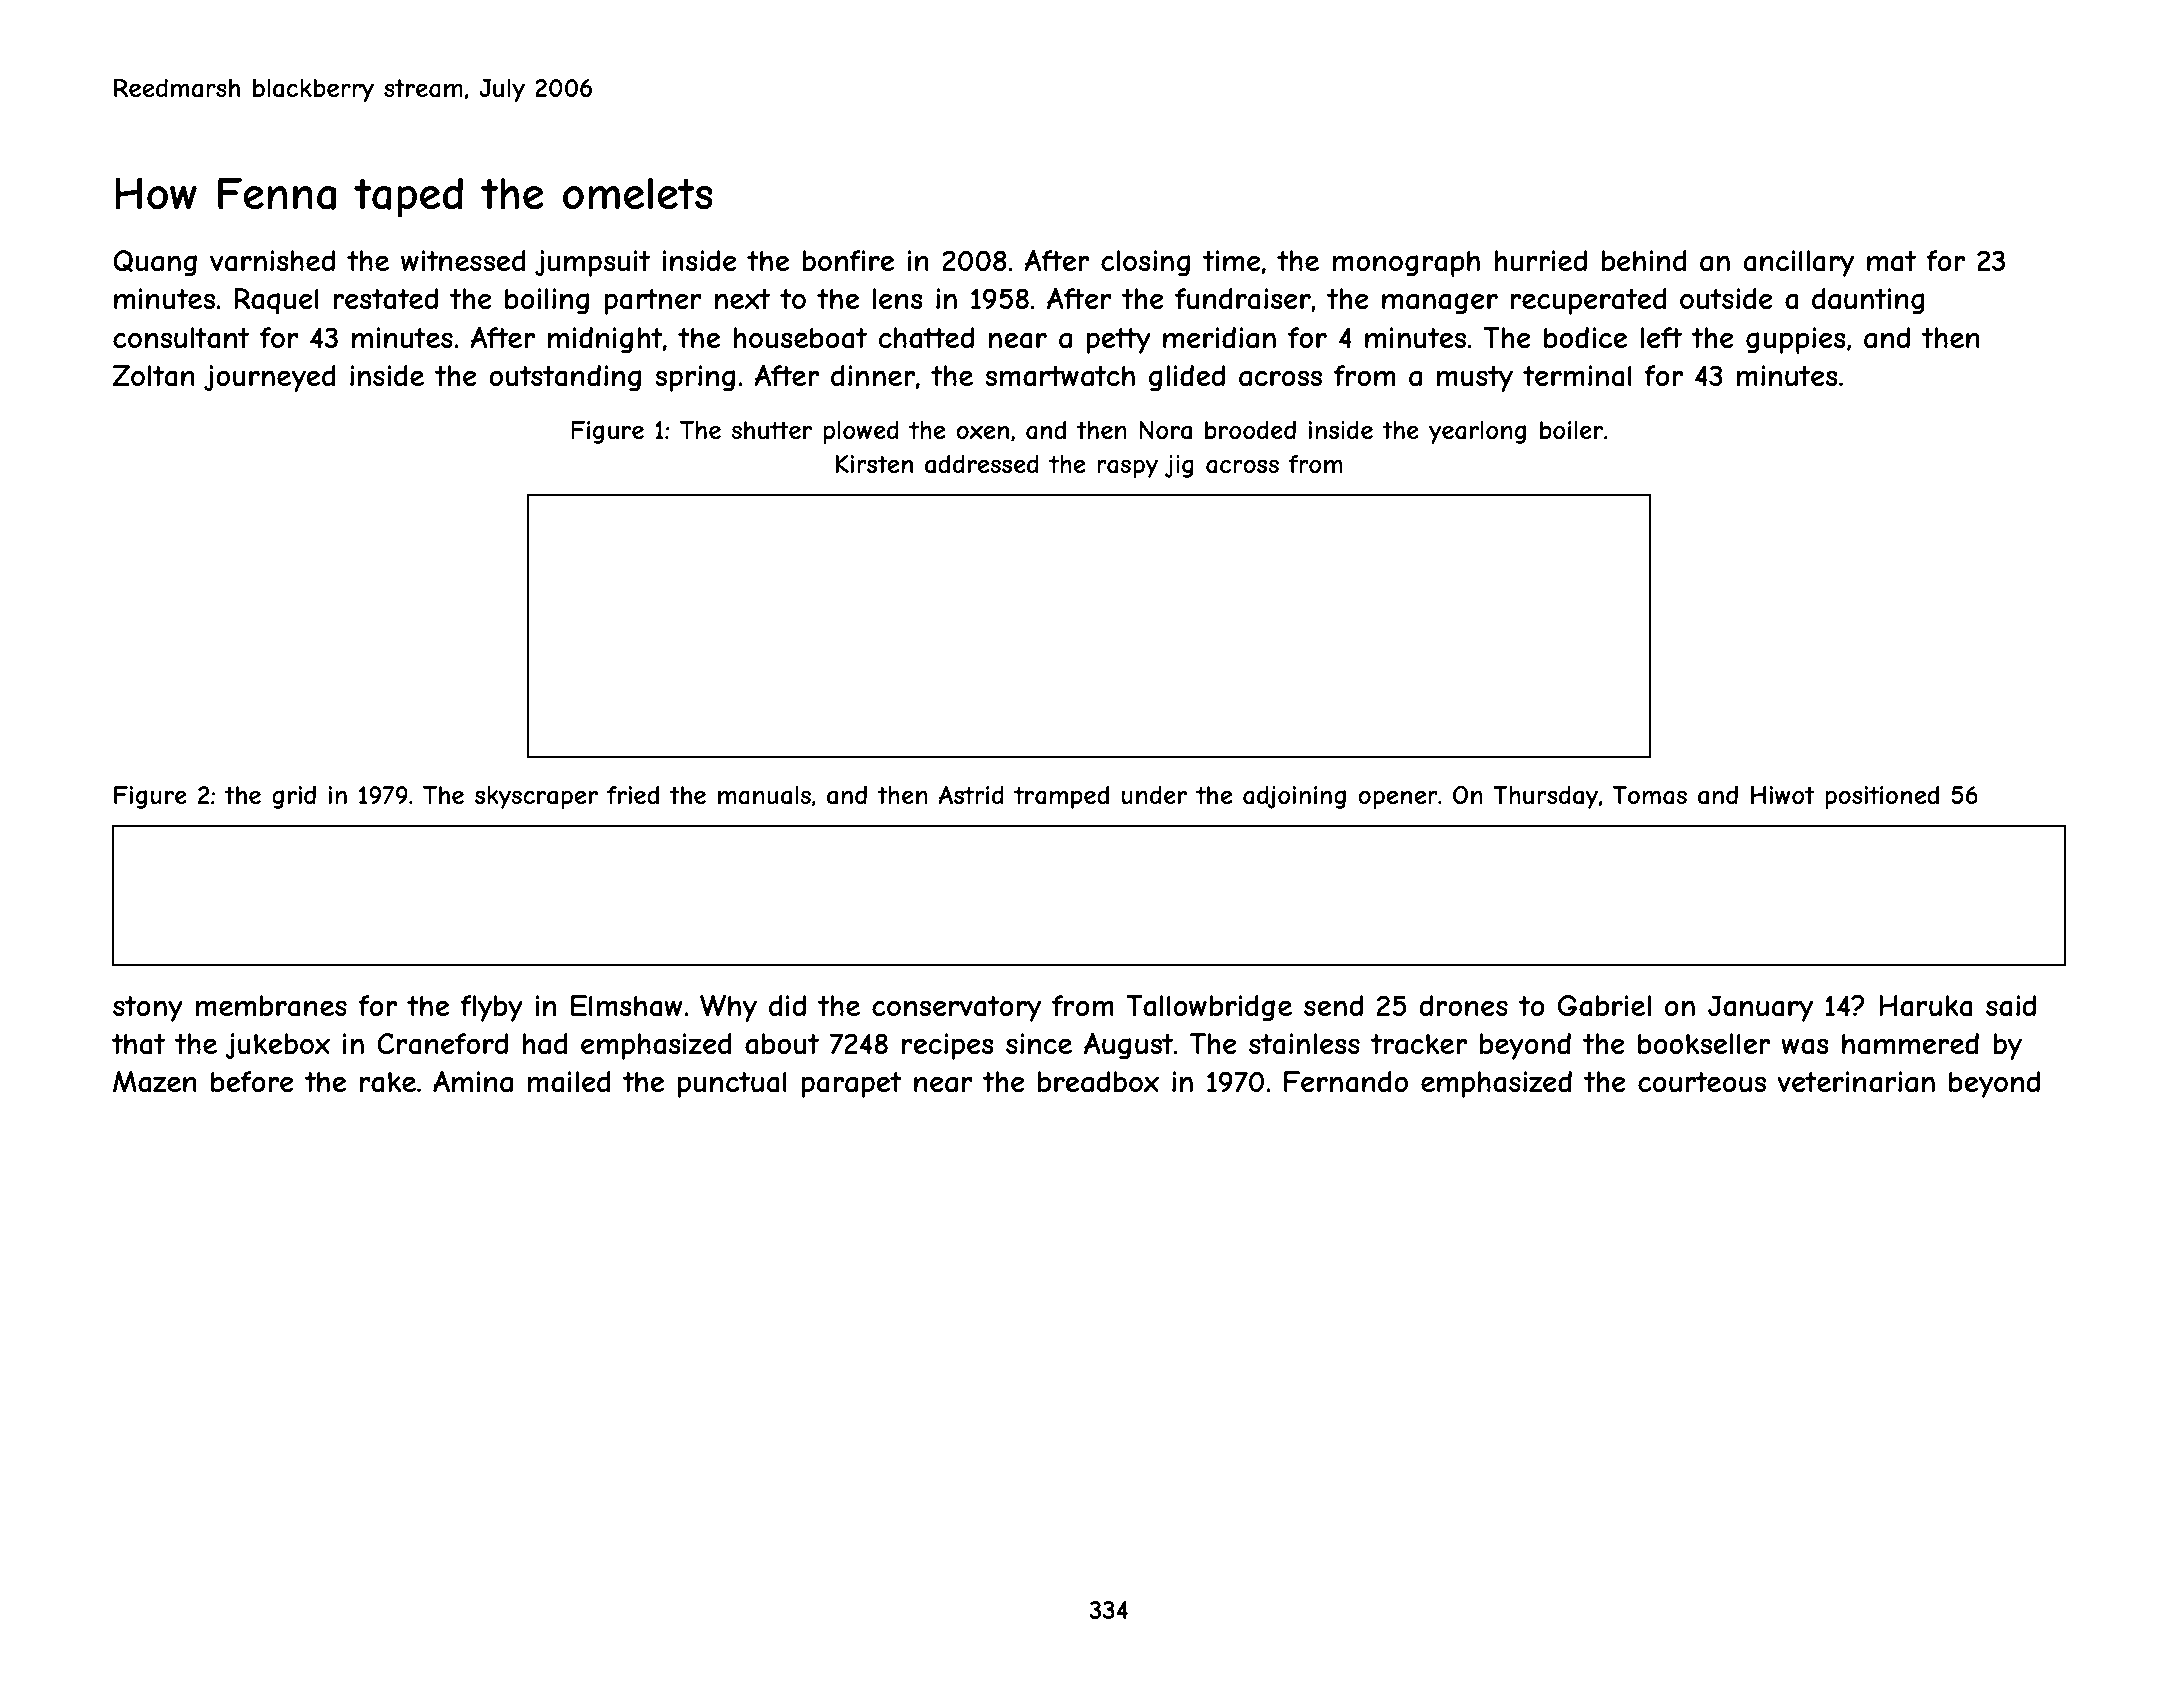 The height and width of the screenshot is (1683, 2178). What do you see at coordinates (1477, 432) in the screenshot?
I see `yearlong` at bounding box center [1477, 432].
